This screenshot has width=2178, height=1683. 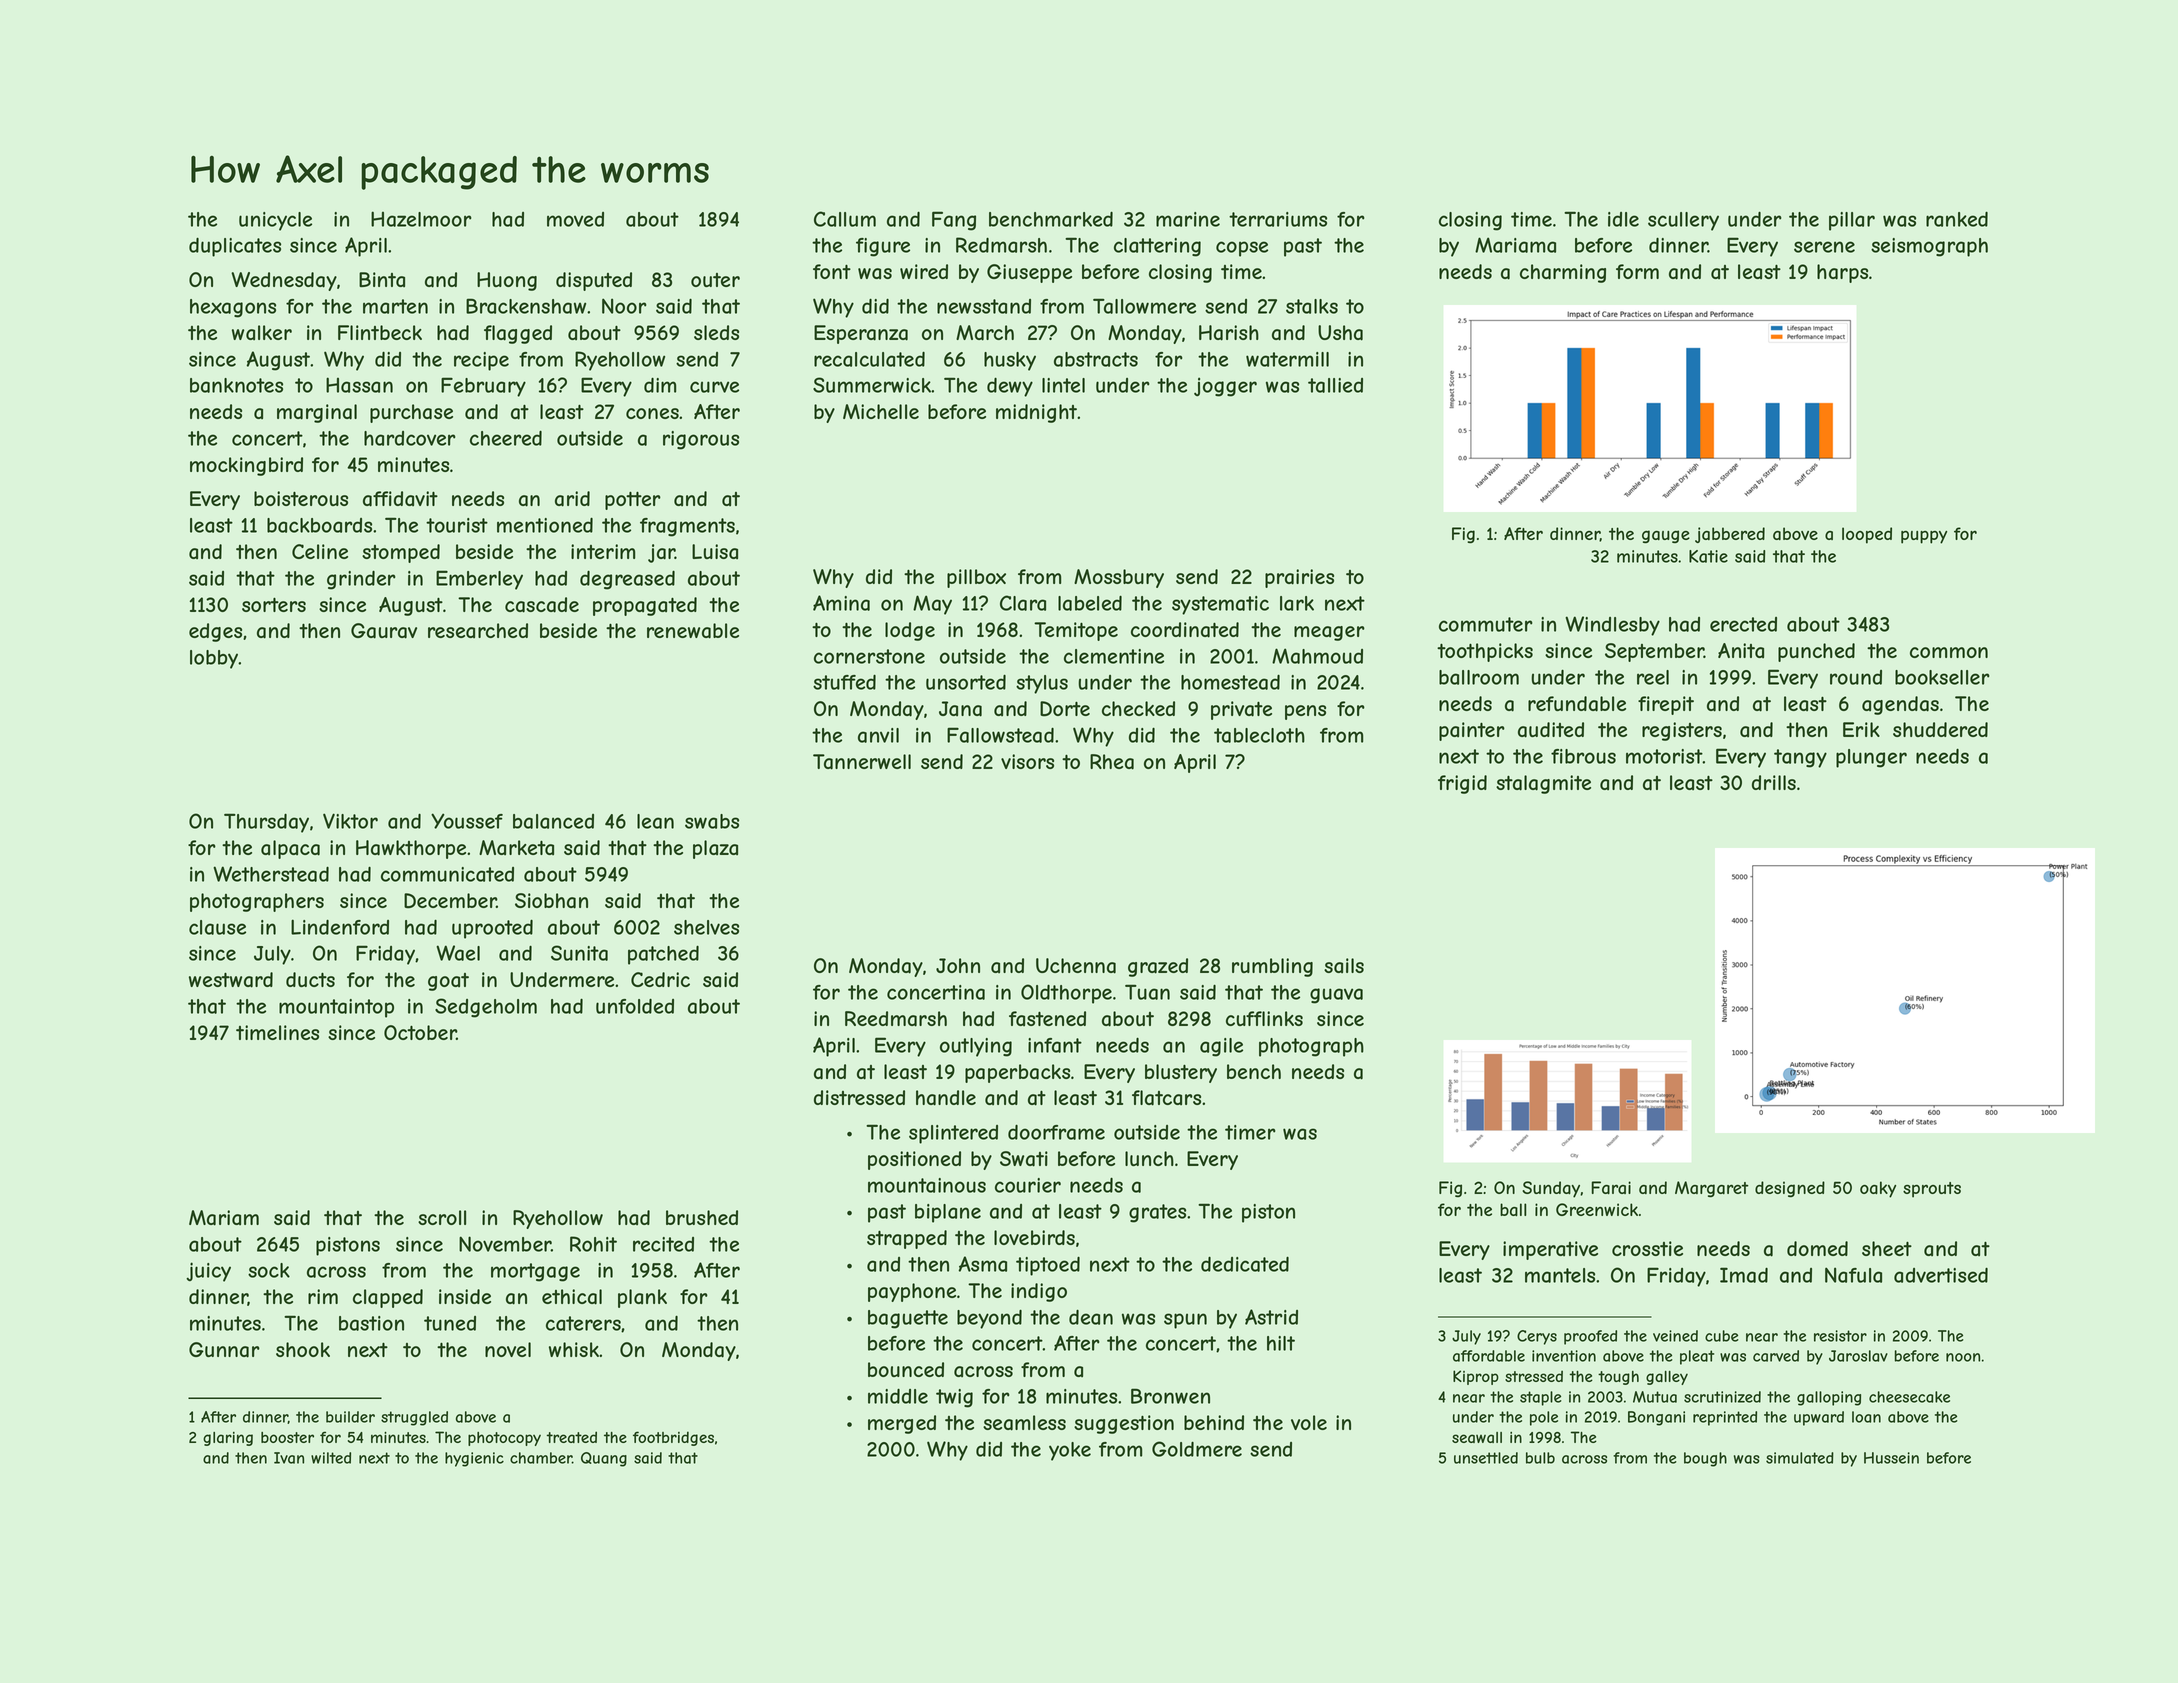 What do you see at coordinates (1577, 704) in the screenshot?
I see `refundable` at bounding box center [1577, 704].
